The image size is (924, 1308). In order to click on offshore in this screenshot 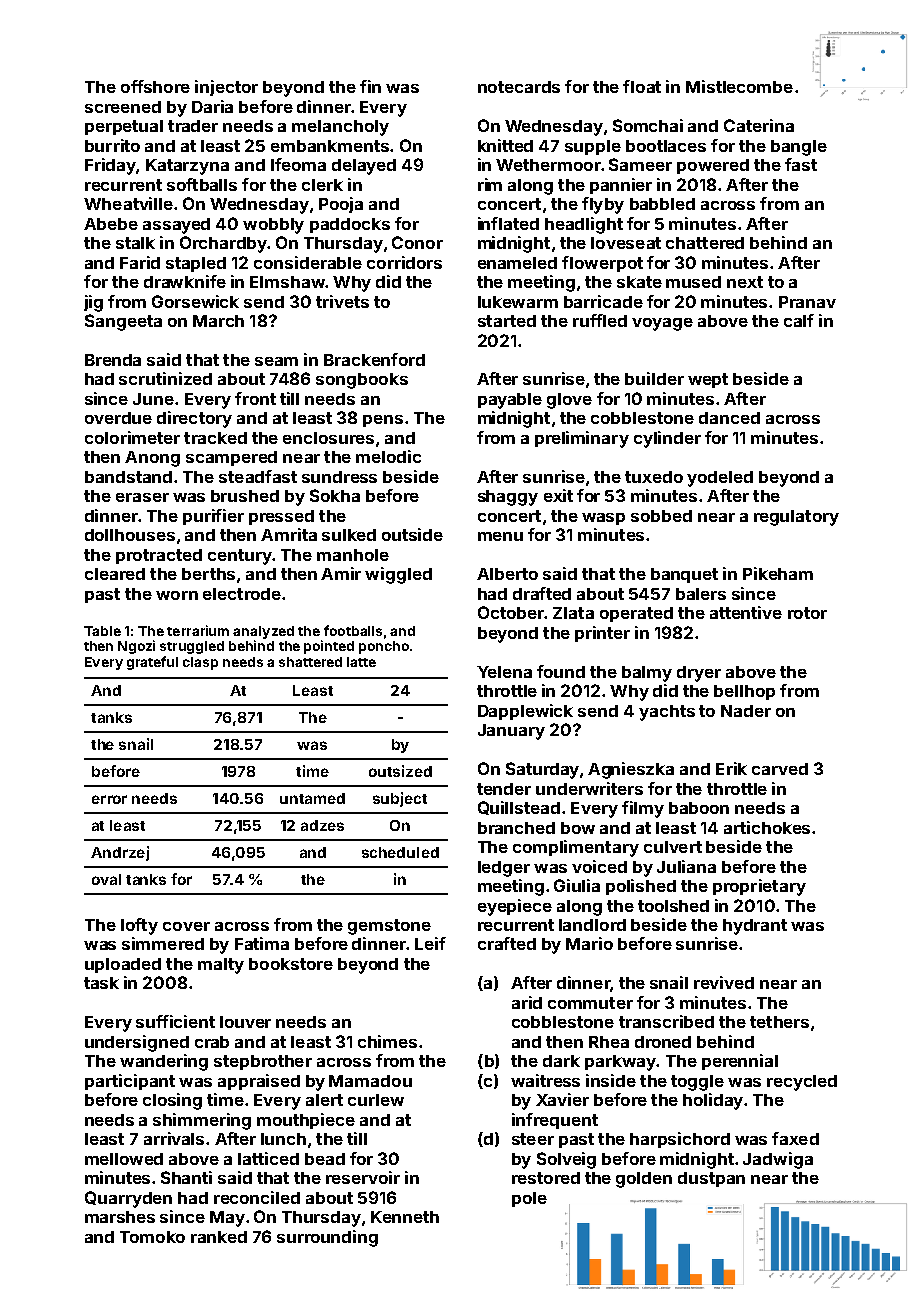, I will do `click(155, 86)`.
